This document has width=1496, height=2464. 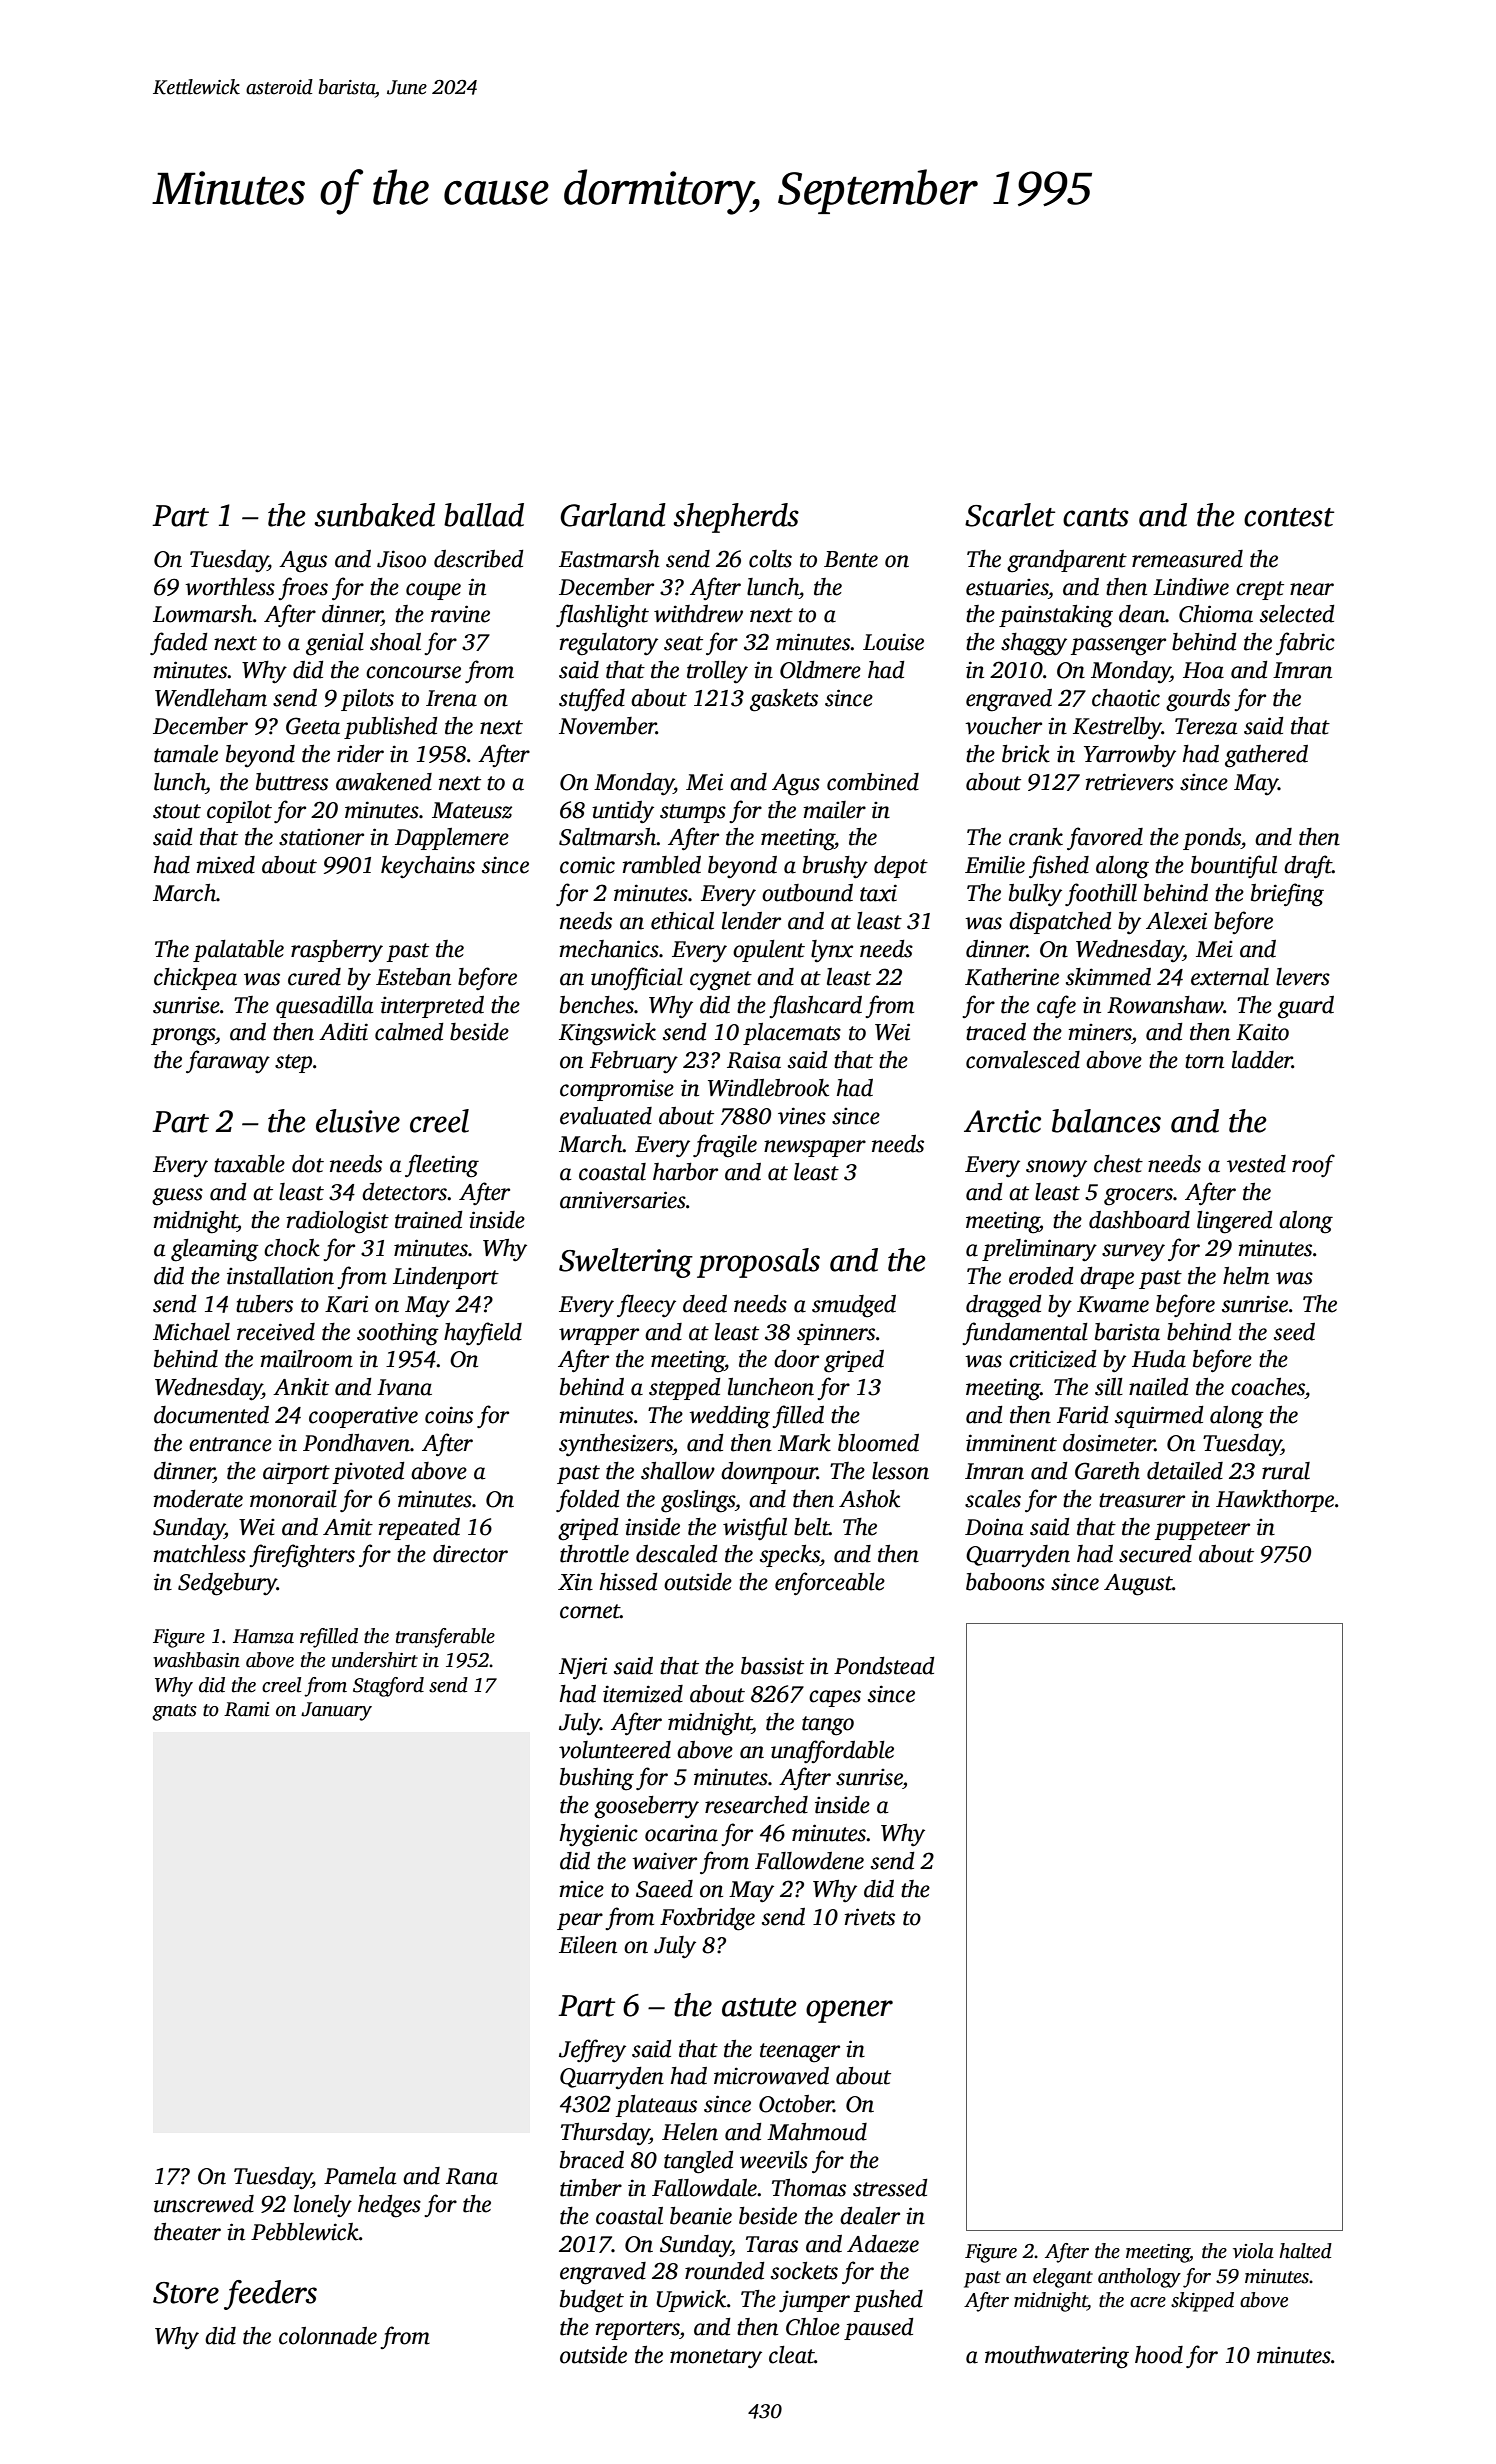 What do you see at coordinates (736, 518) in the document?
I see `shepherds` at bounding box center [736, 518].
